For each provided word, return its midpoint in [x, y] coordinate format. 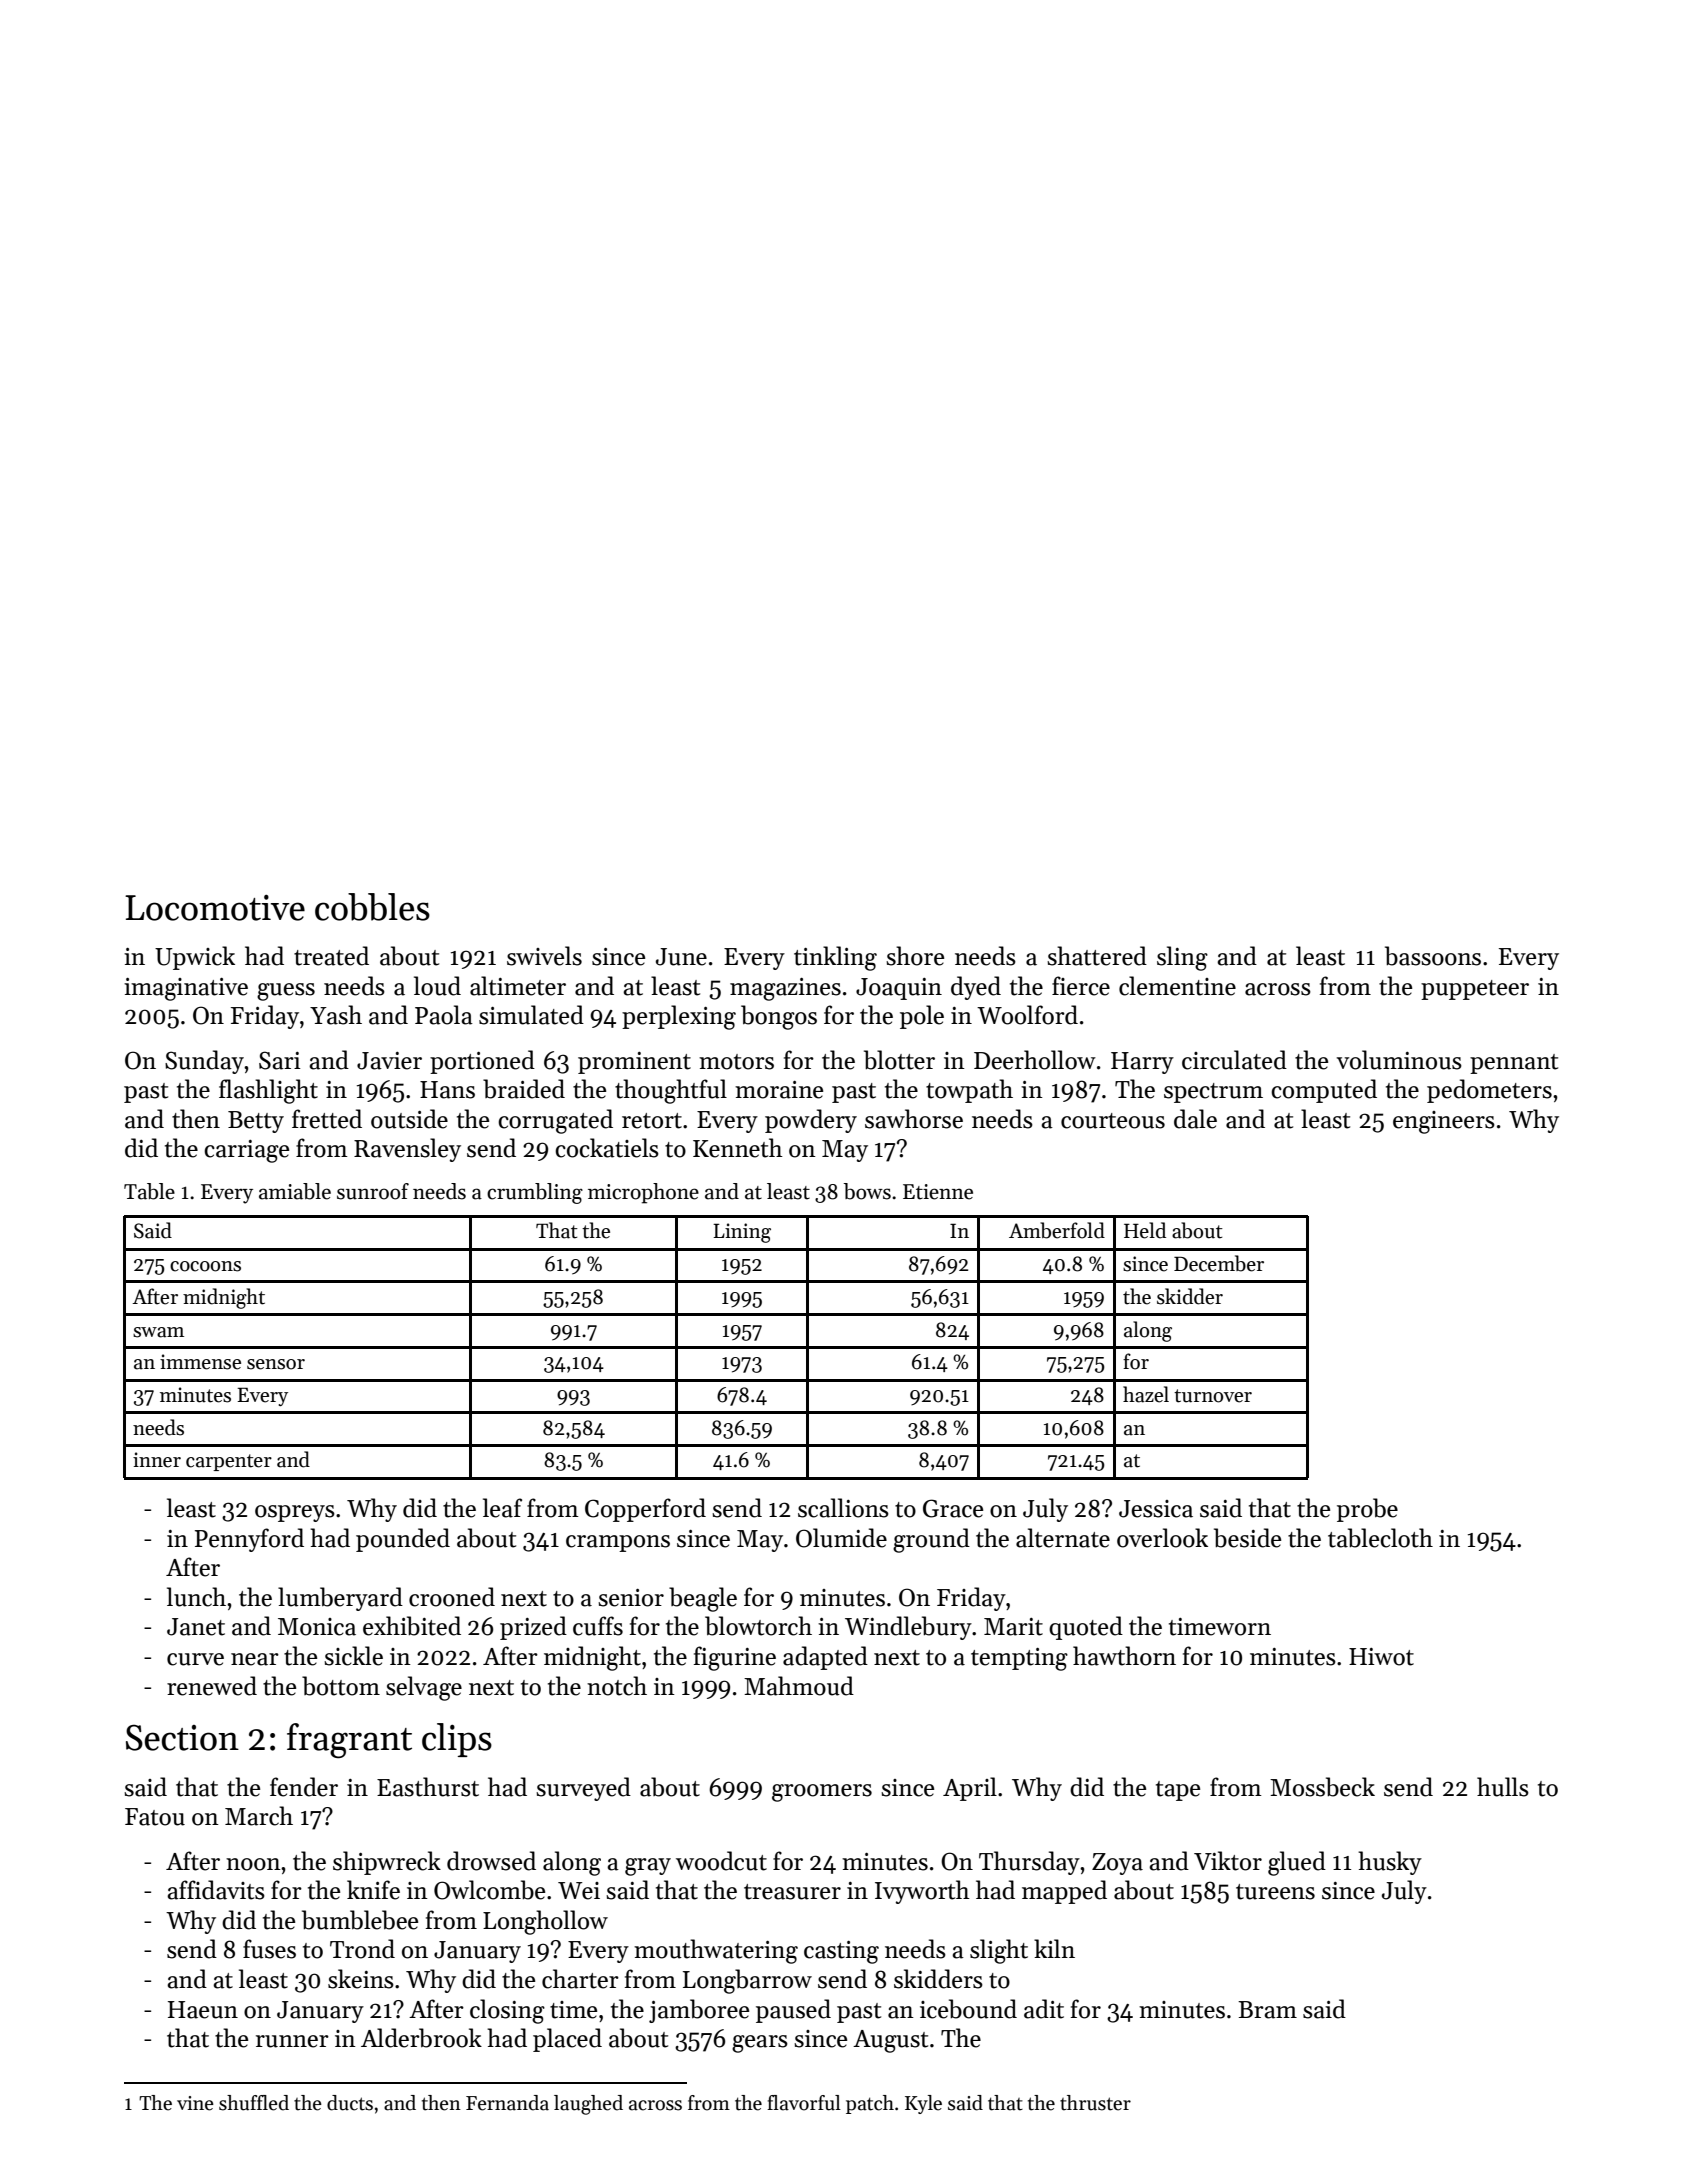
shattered [1097, 956]
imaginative [186, 989]
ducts [350, 2103]
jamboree [699, 2011]
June [681, 957]
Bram [1267, 2010]
